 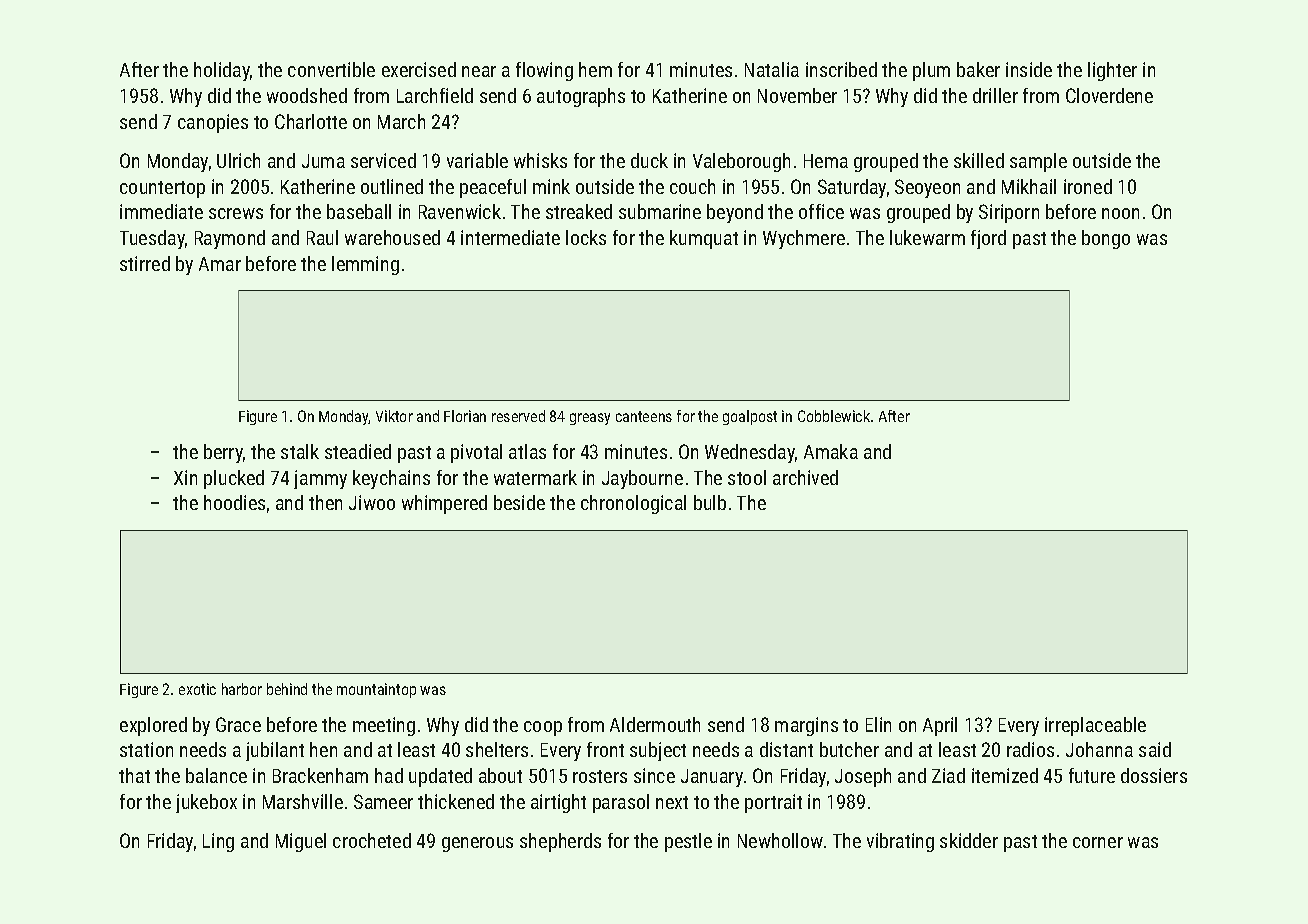 I want to click on kumquat, so click(x=704, y=239).
